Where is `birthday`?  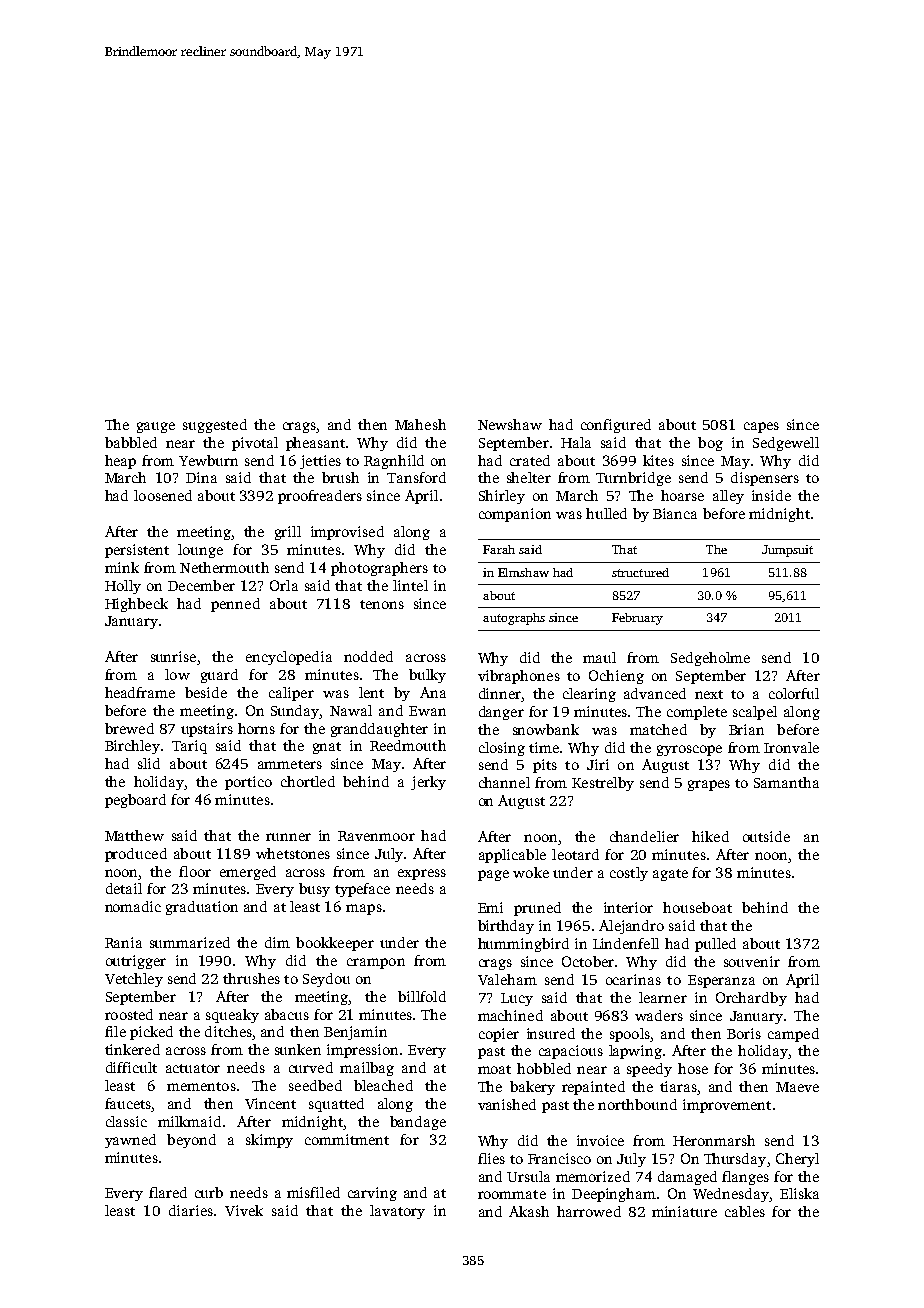
birthday is located at coordinates (506, 927).
